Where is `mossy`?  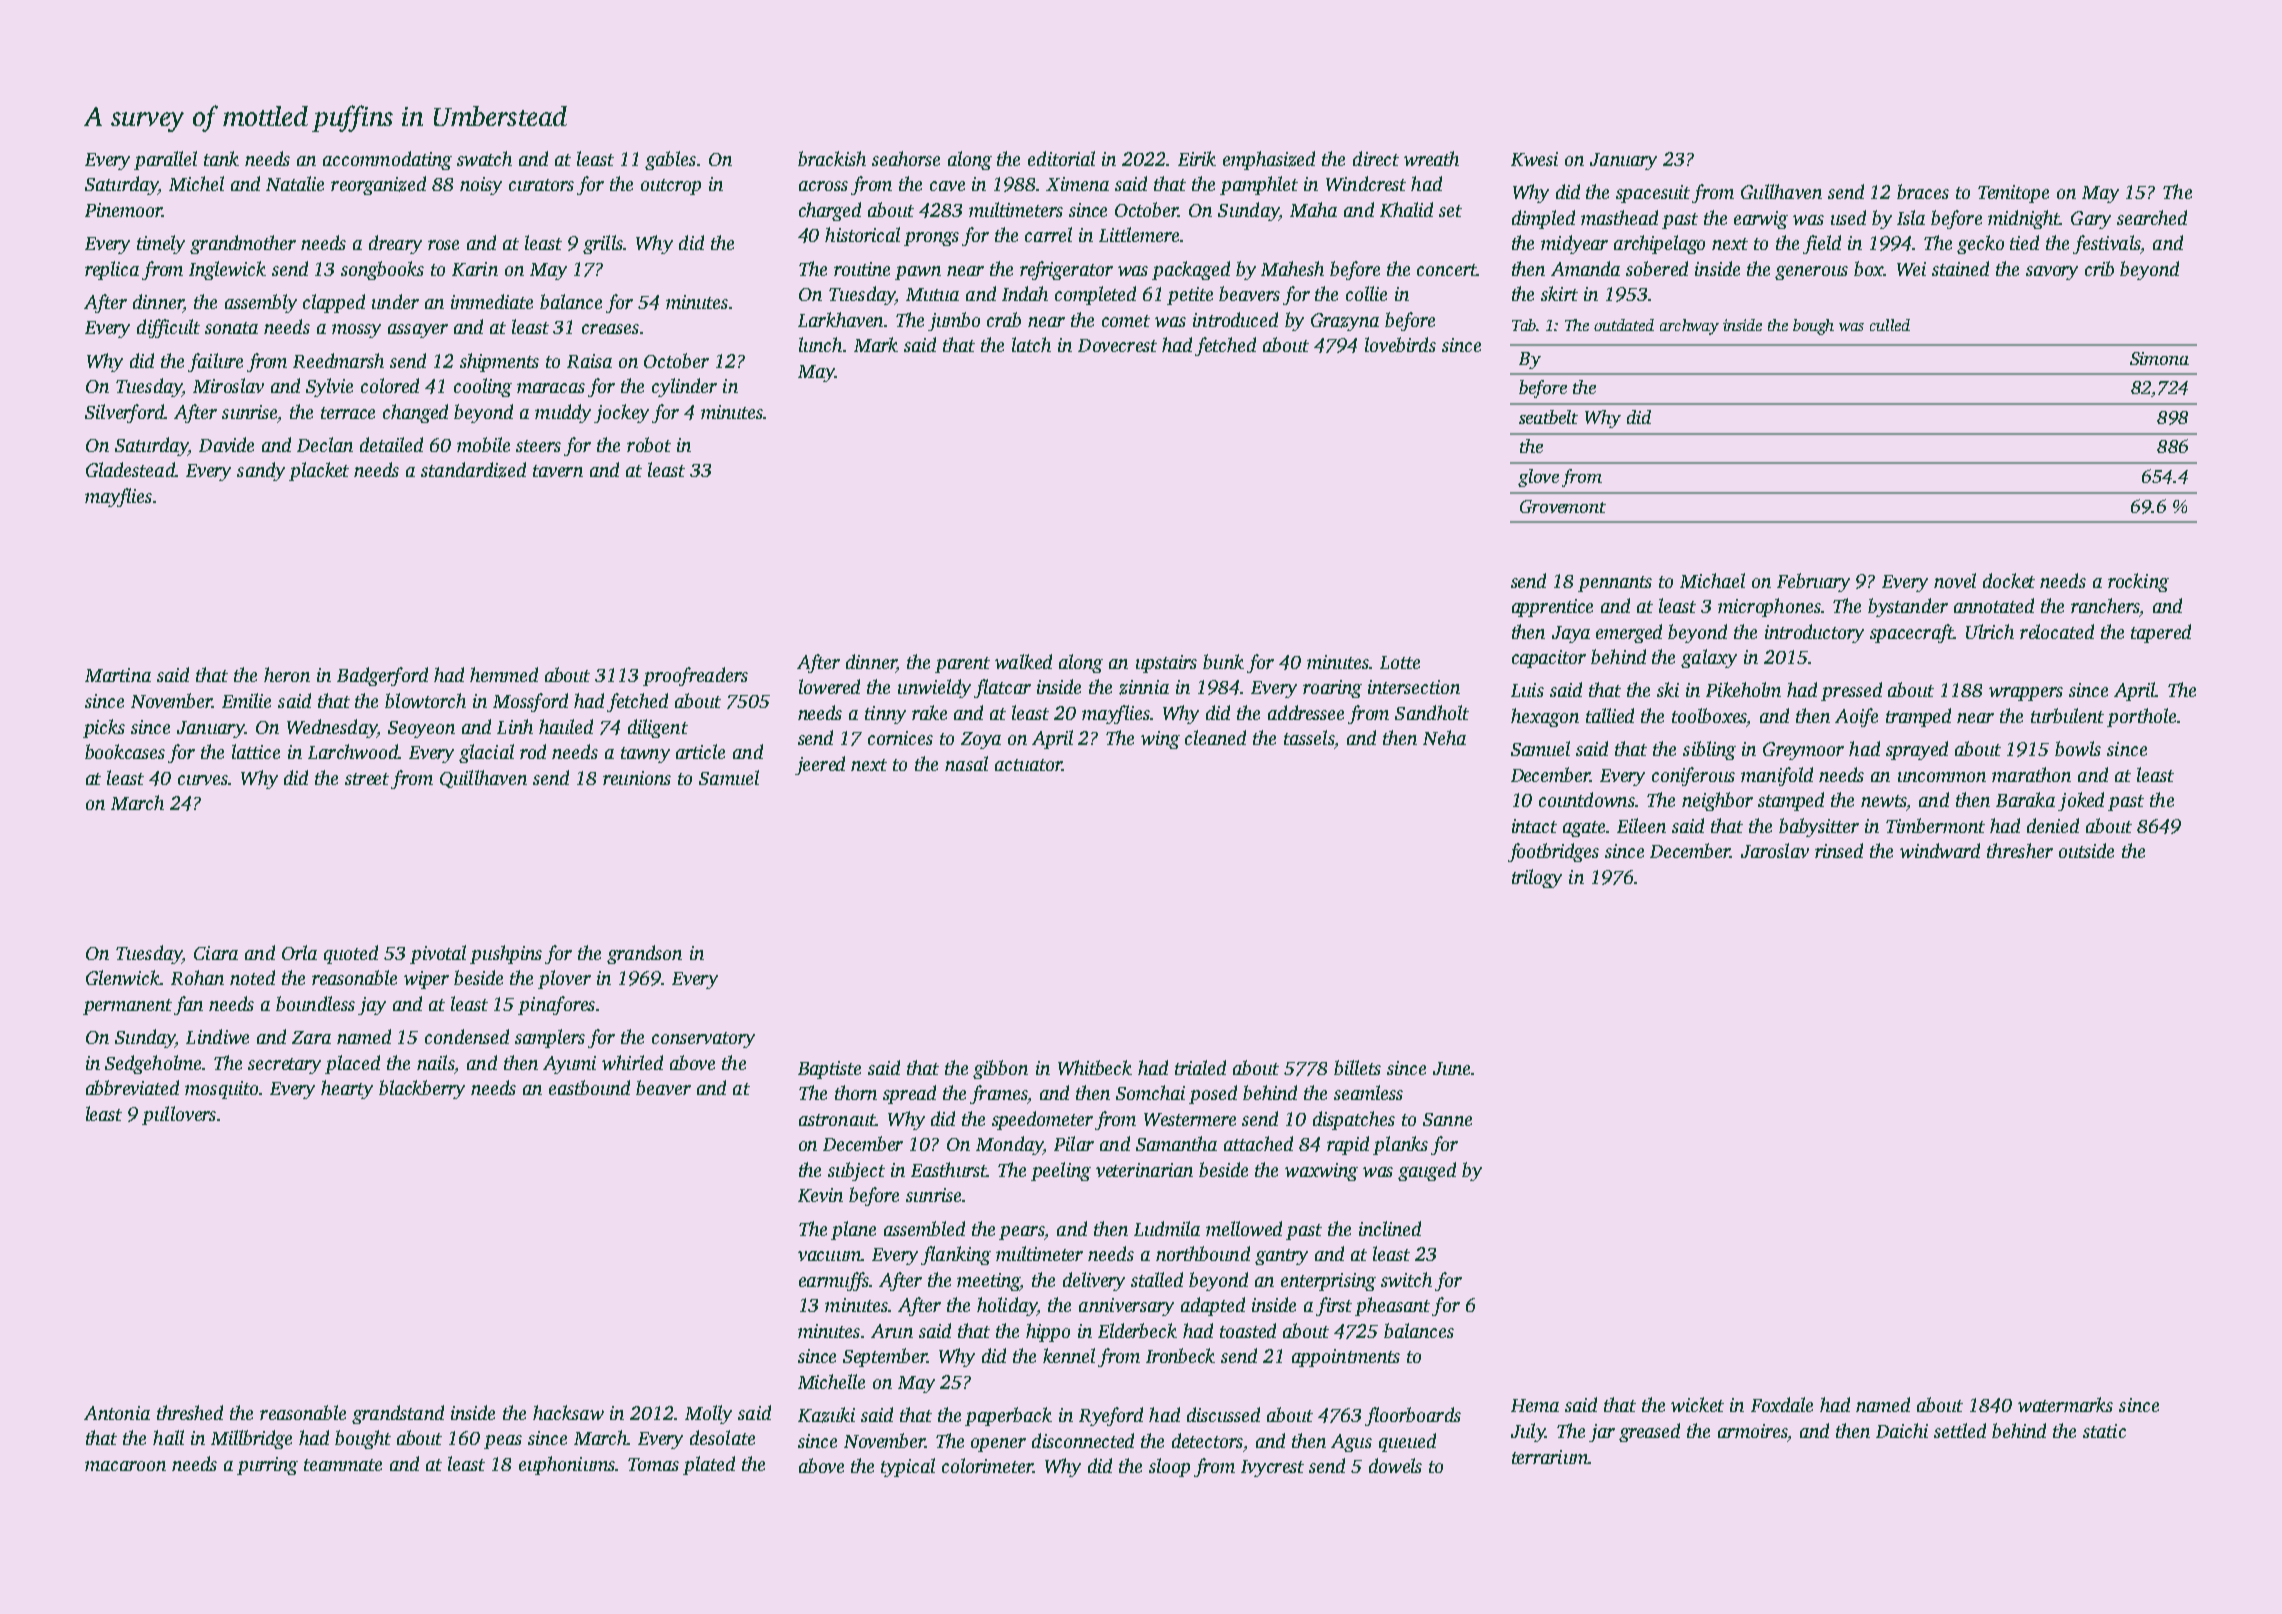 mossy is located at coordinates (356, 331).
